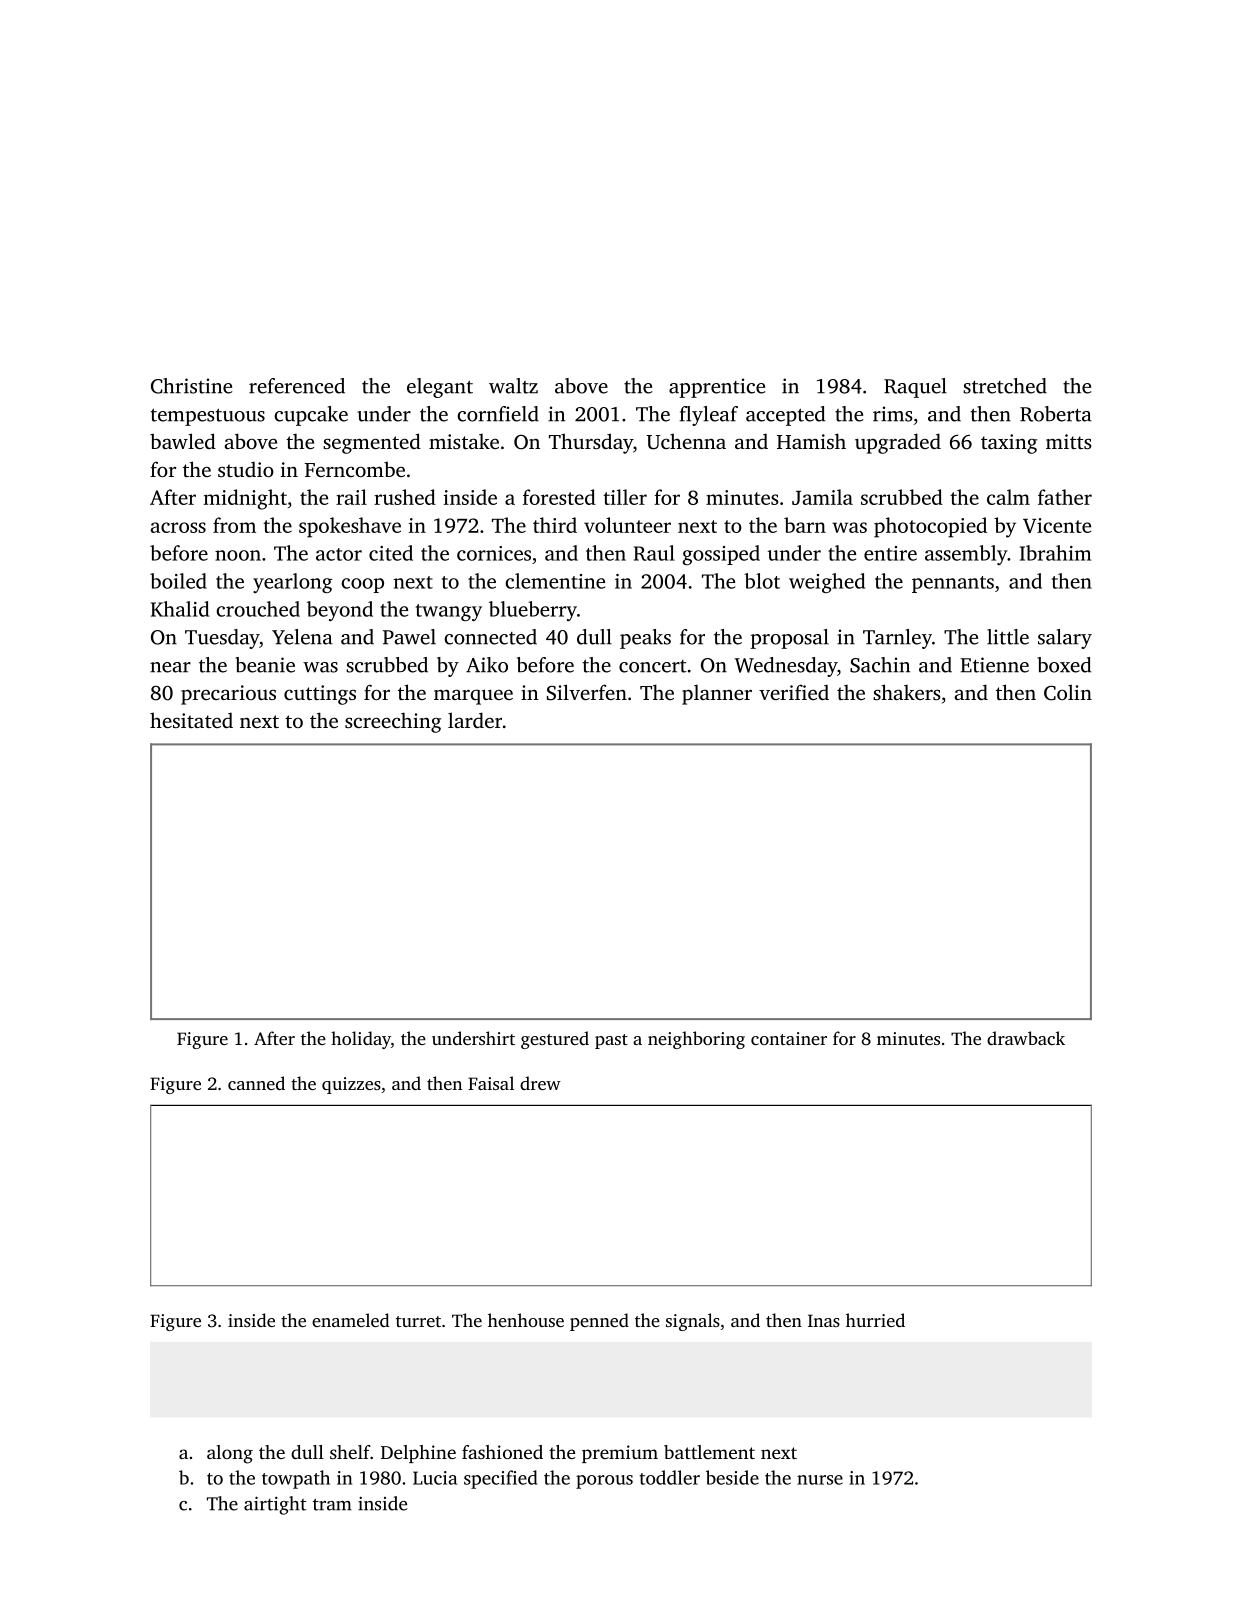 Image resolution: width=1242 pixels, height=1608 pixels. I want to click on photocopied, so click(930, 527).
